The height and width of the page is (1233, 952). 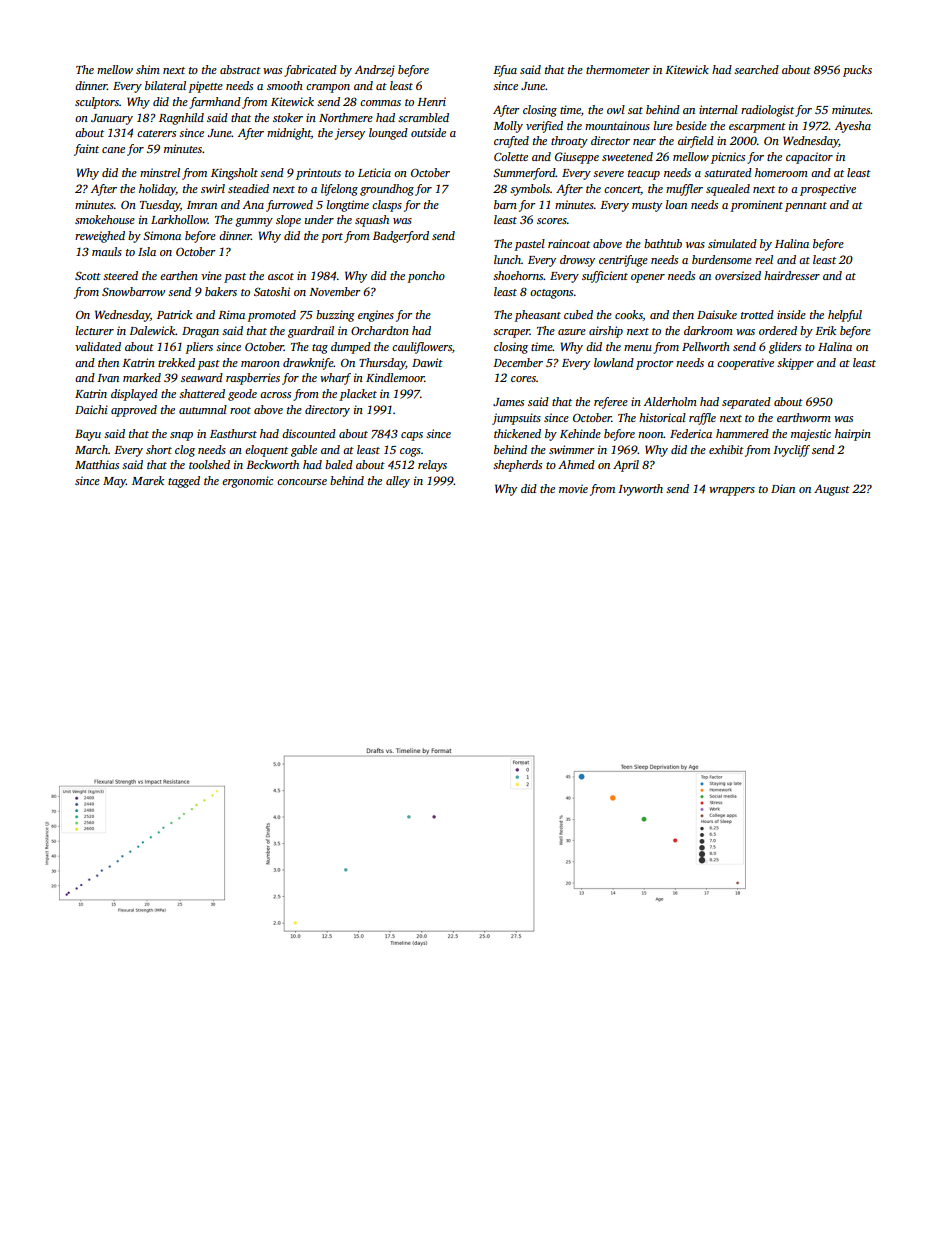 I want to click on abstract, so click(x=240, y=69).
